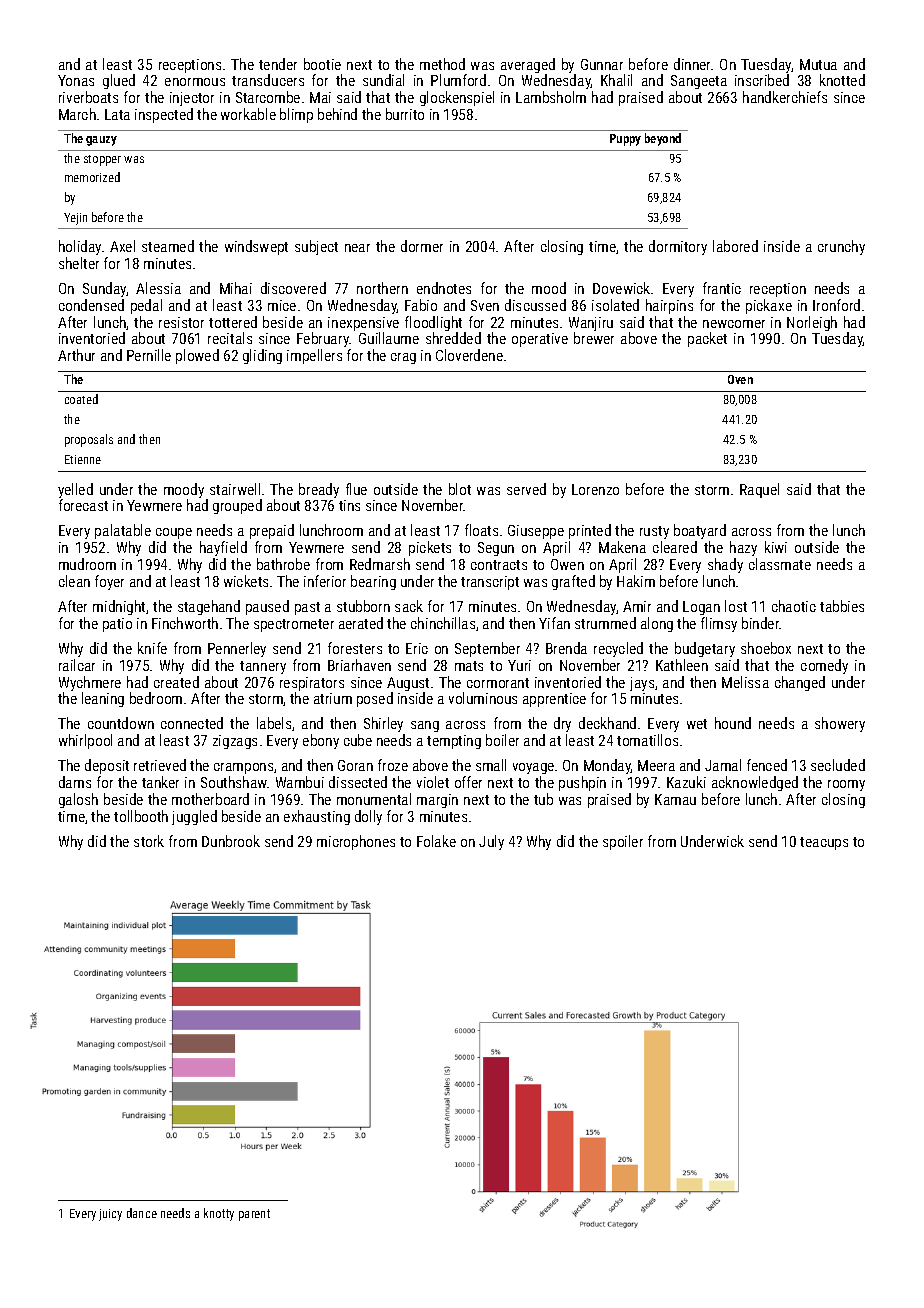 Image resolution: width=924 pixels, height=1308 pixels. I want to click on Redmarsh, so click(380, 564).
